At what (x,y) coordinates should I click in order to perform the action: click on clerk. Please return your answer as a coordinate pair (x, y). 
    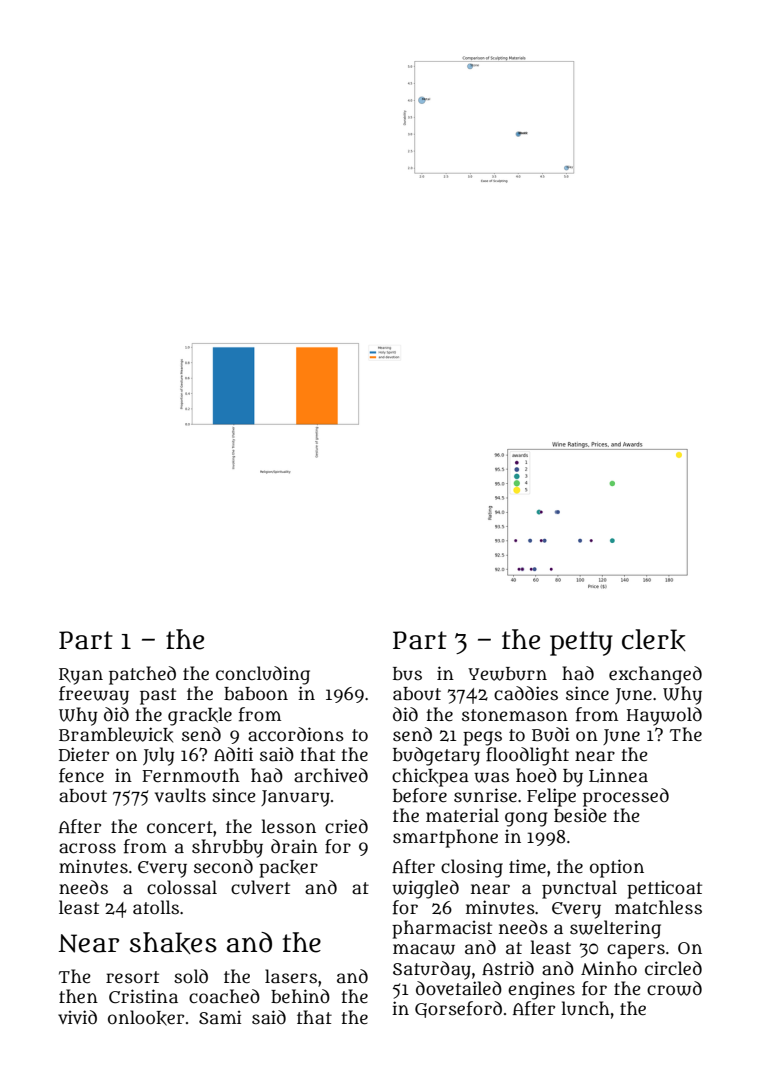
    Looking at the image, I should click on (654, 640).
